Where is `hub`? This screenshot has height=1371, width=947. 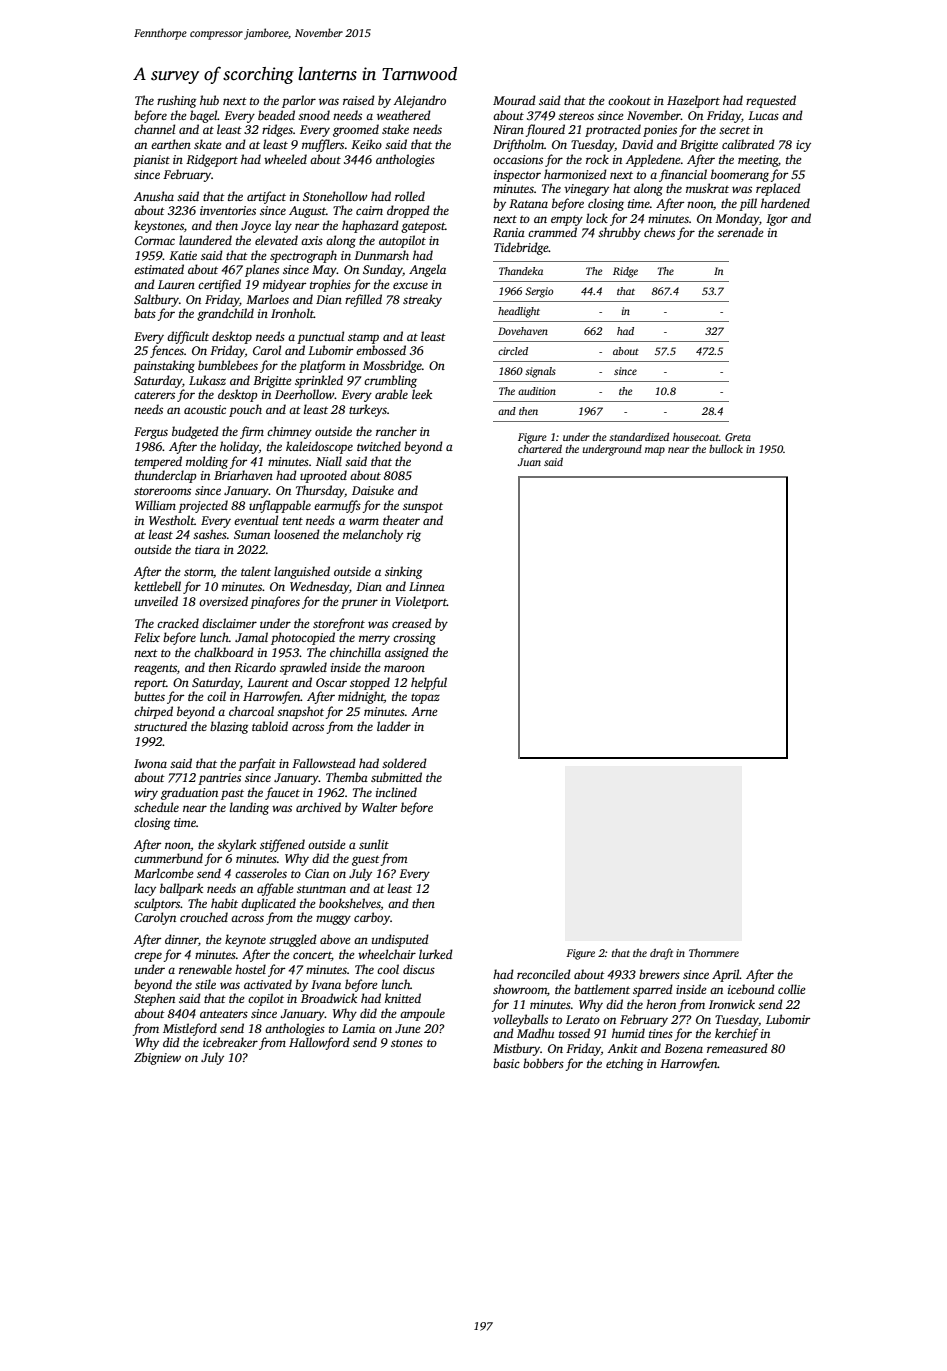 hub is located at coordinates (209, 100).
